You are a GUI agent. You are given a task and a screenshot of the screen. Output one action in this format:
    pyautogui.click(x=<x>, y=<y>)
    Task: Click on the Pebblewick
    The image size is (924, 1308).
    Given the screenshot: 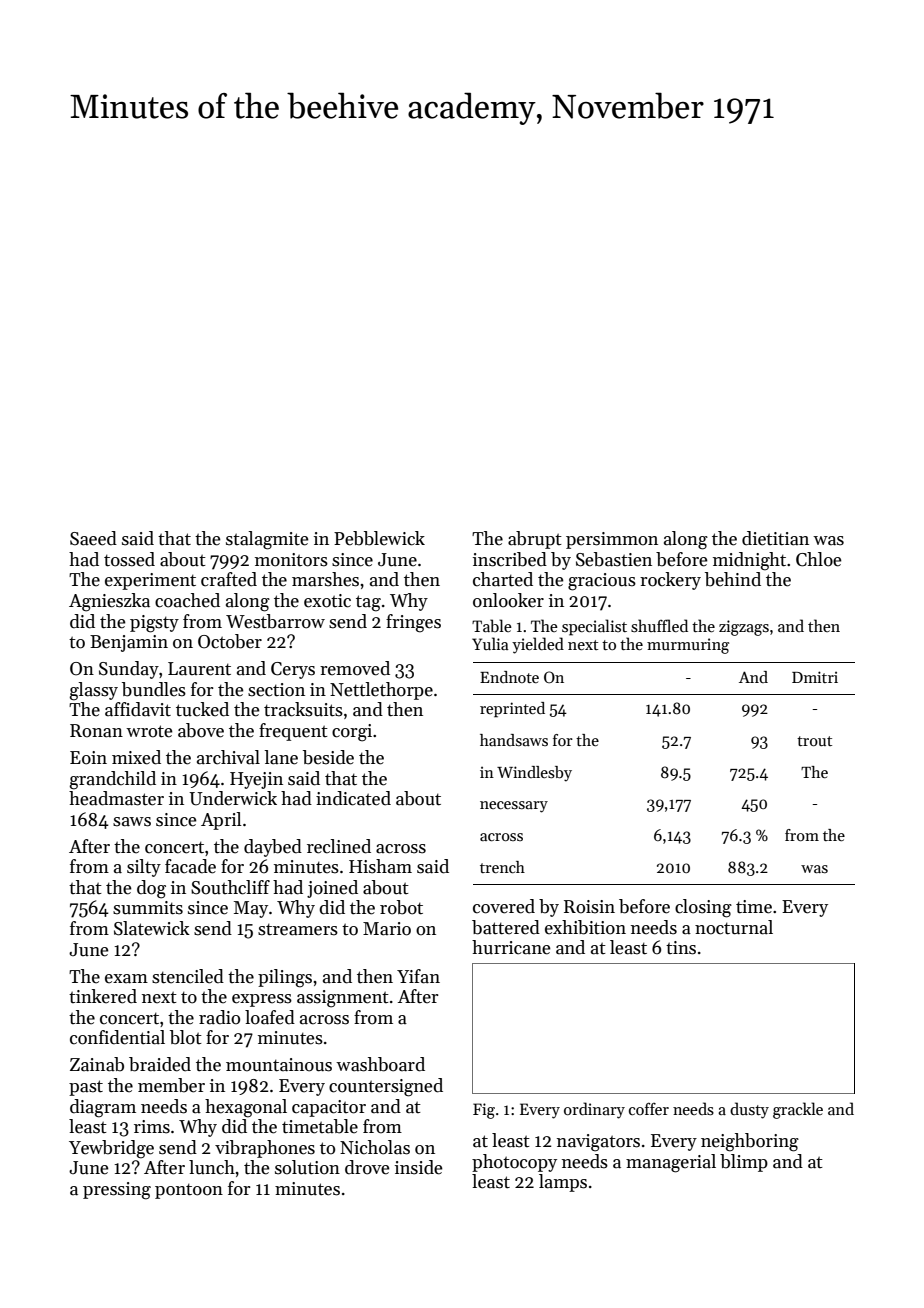 What is the action you would take?
    pyautogui.click(x=379, y=538)
